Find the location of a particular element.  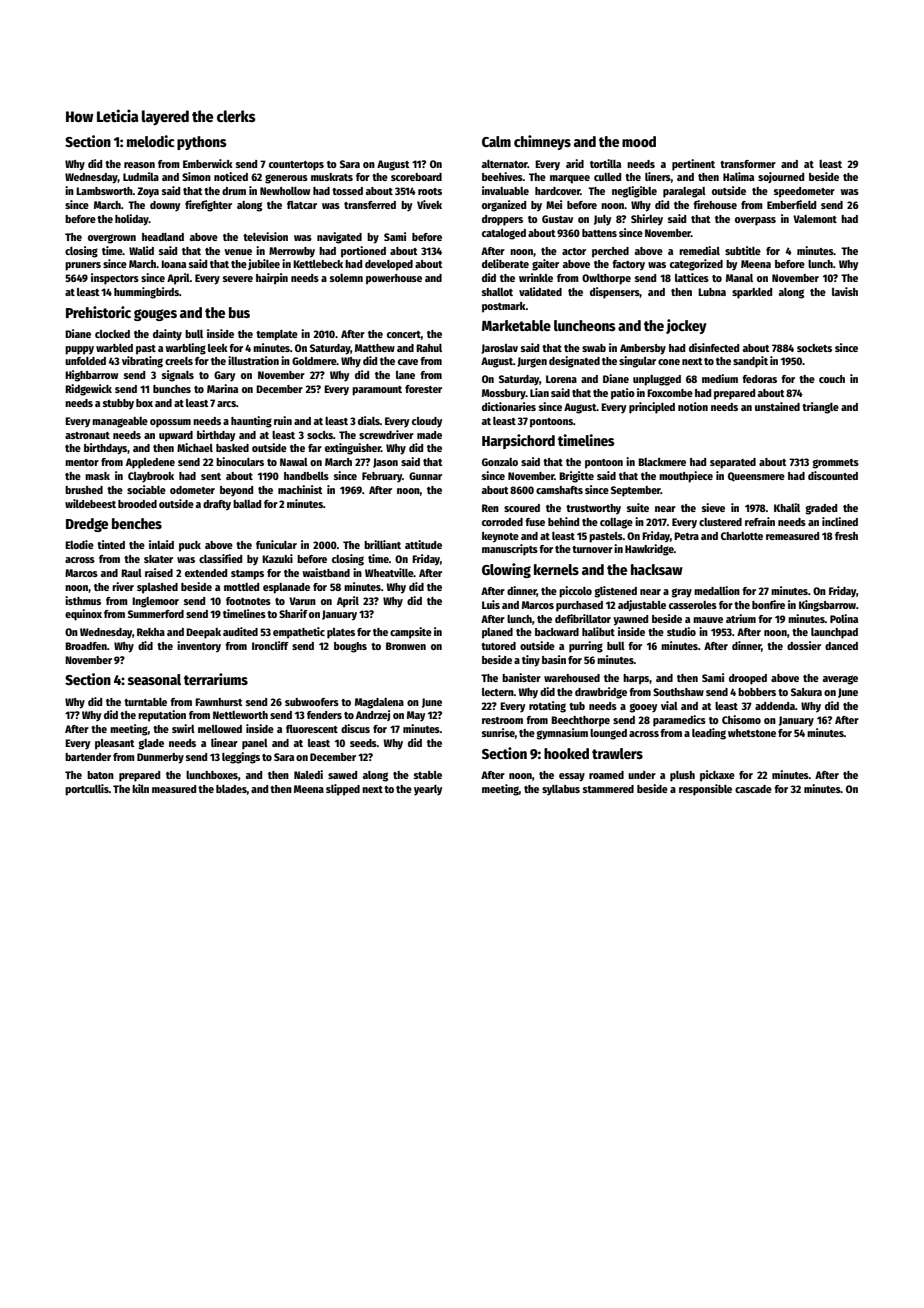

terrariums is located at coordinates (216, 679).
